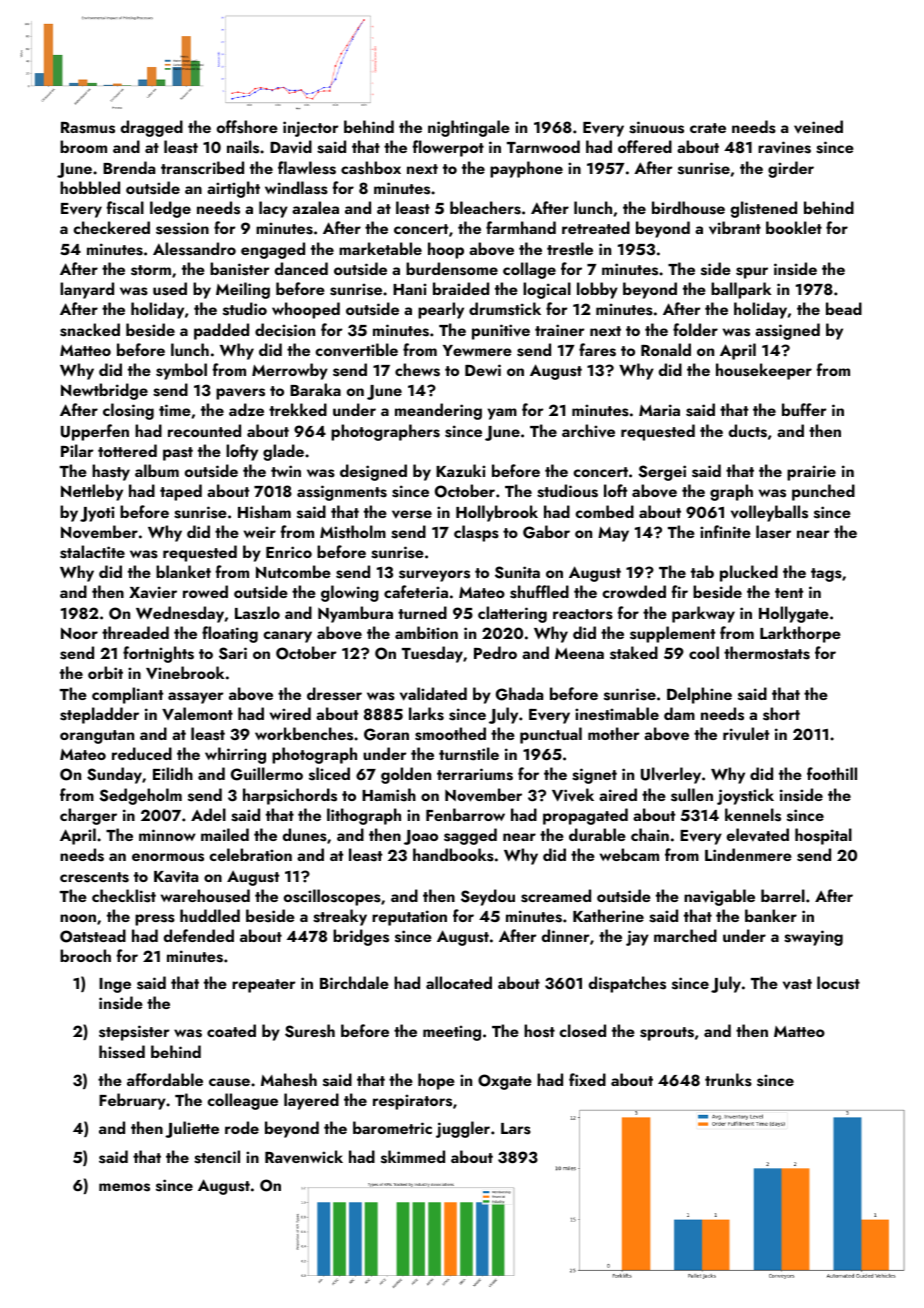 This page has width=924, height=1308. Describe the element at coordinates (183, 571) in the page. I see `blanket` at that location.
